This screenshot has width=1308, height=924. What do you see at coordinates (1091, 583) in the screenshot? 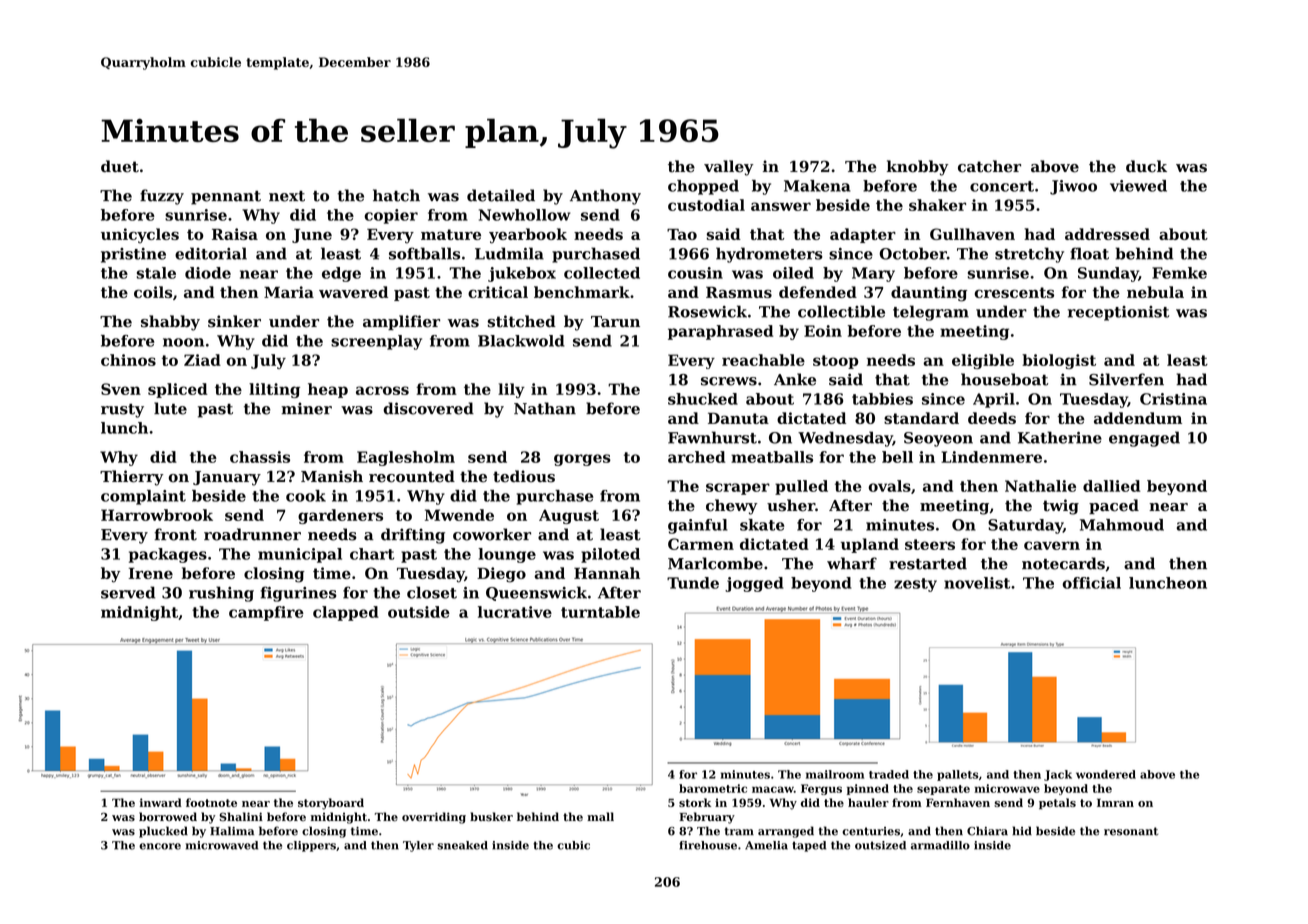
I see `official` at bounding box center [1091, 583].
